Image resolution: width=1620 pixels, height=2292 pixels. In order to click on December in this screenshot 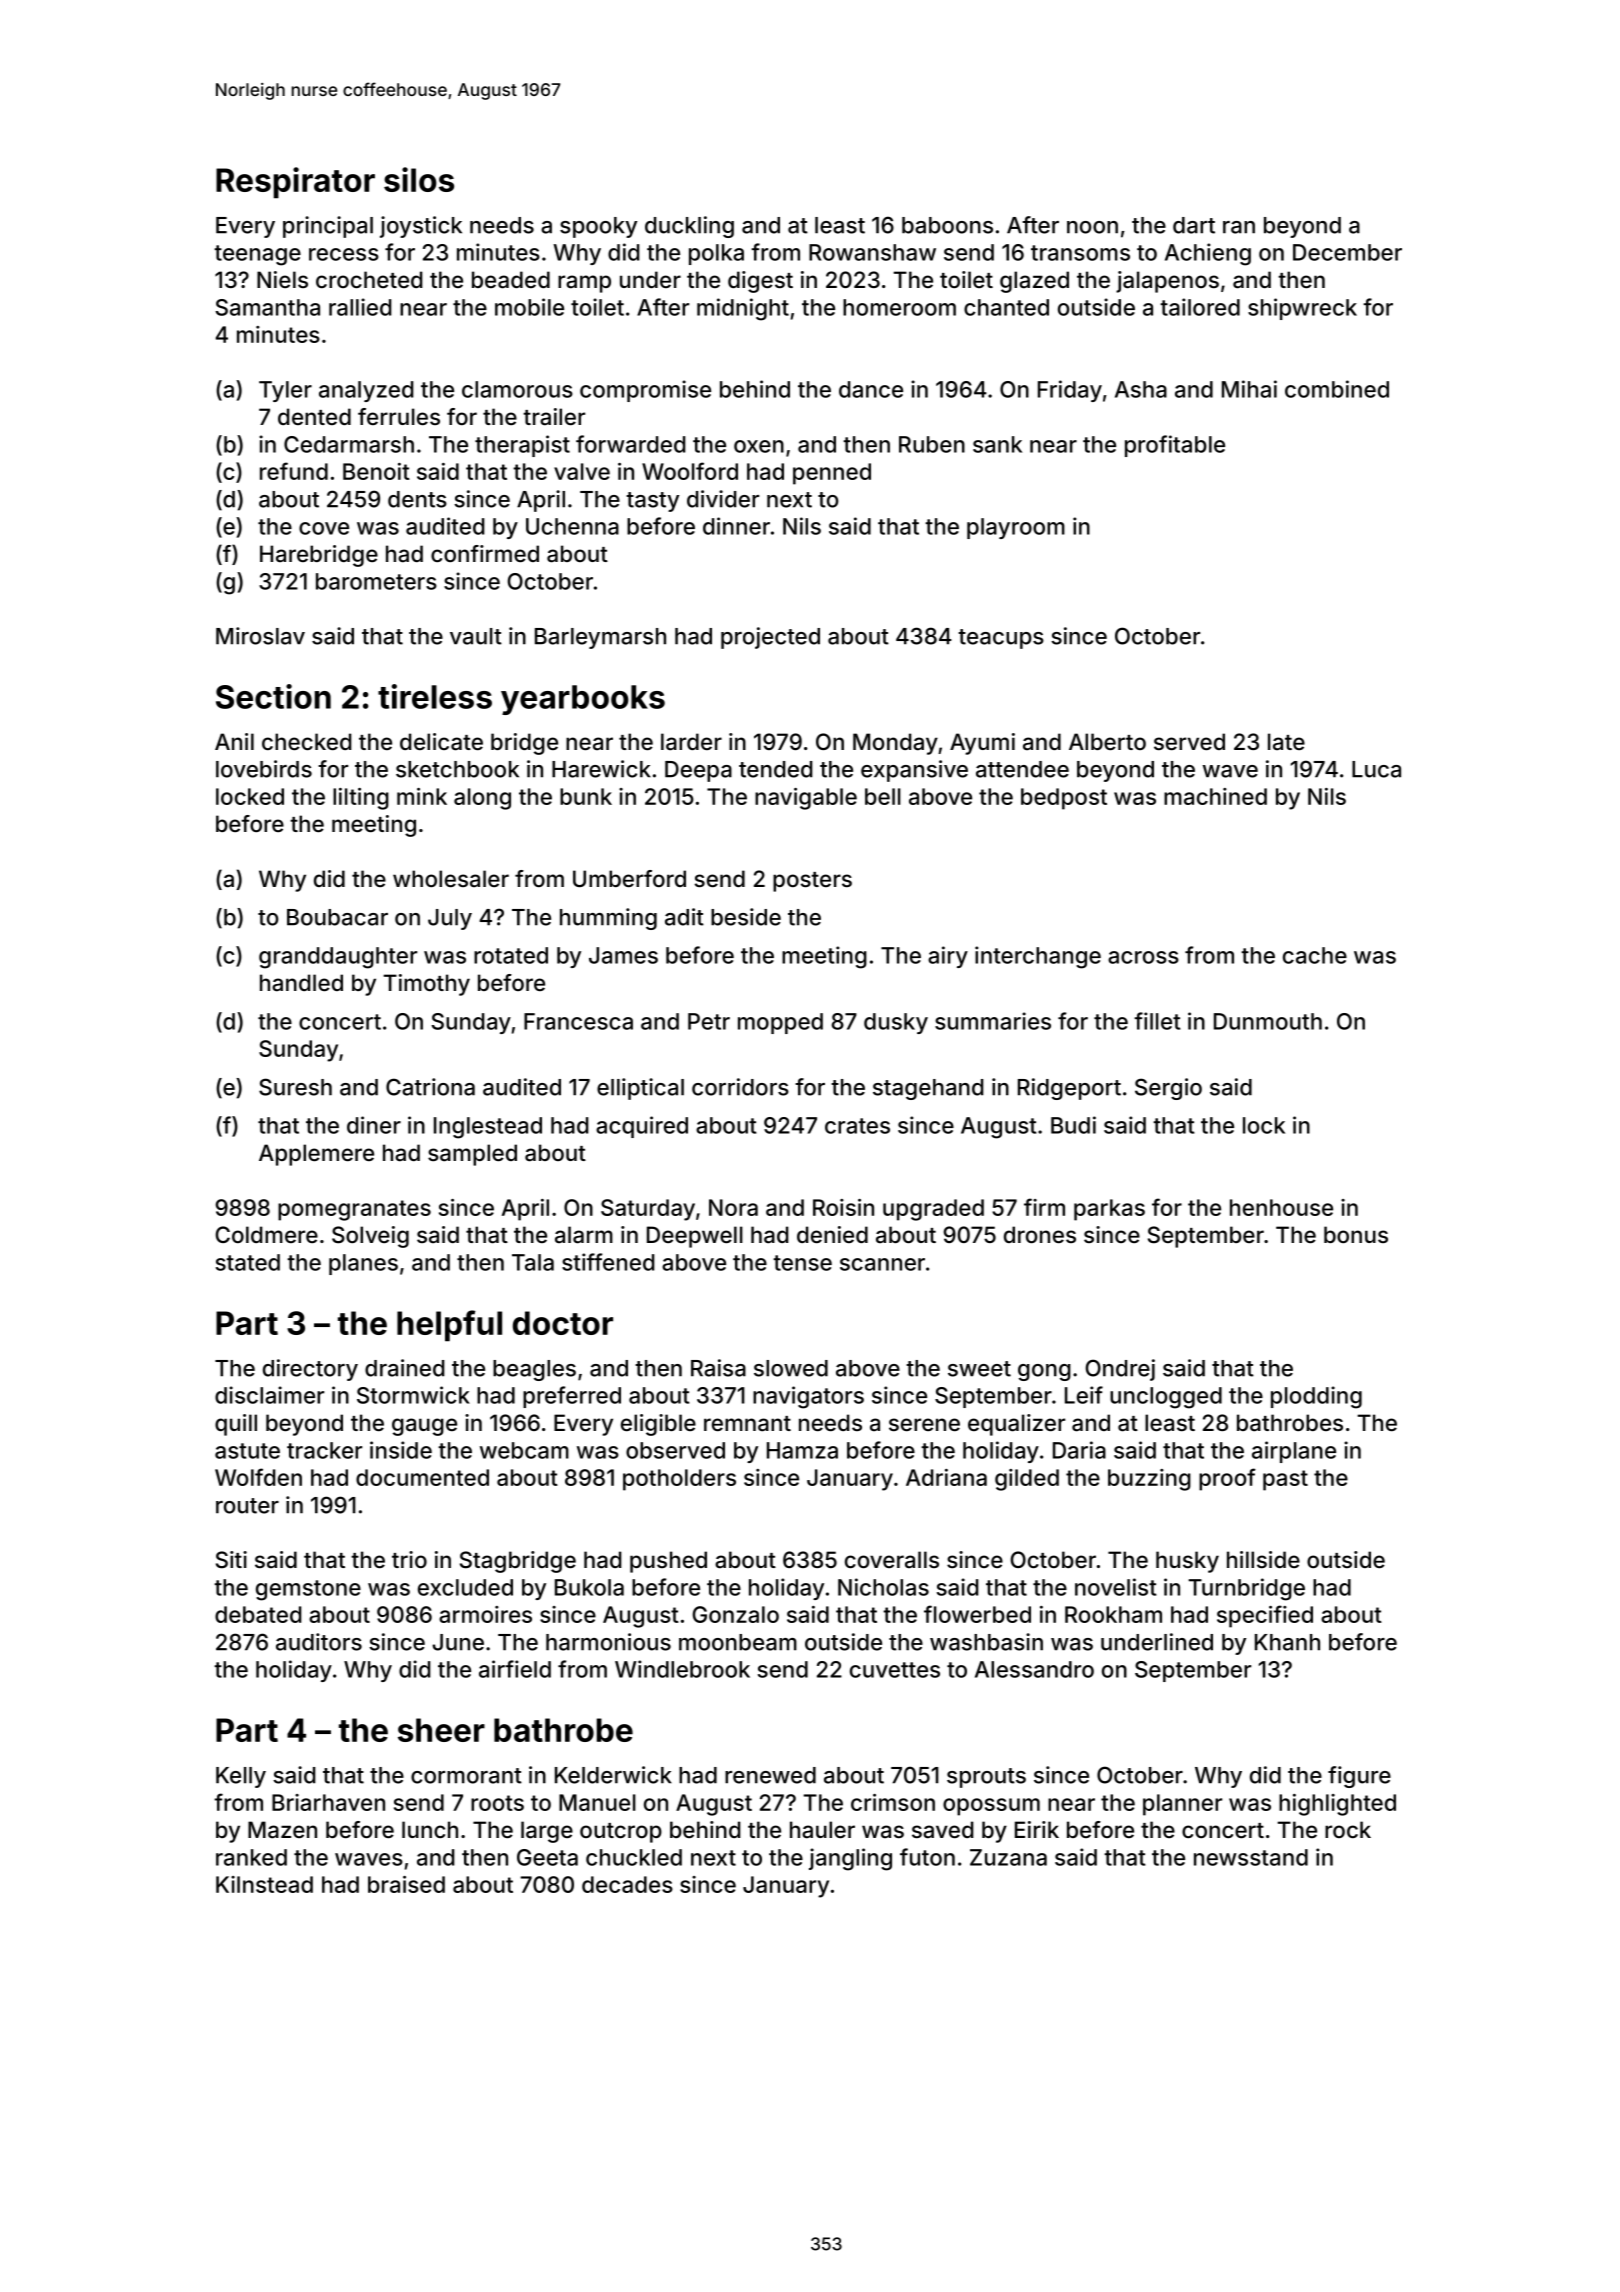, I will do `click(1347, 252)`.
